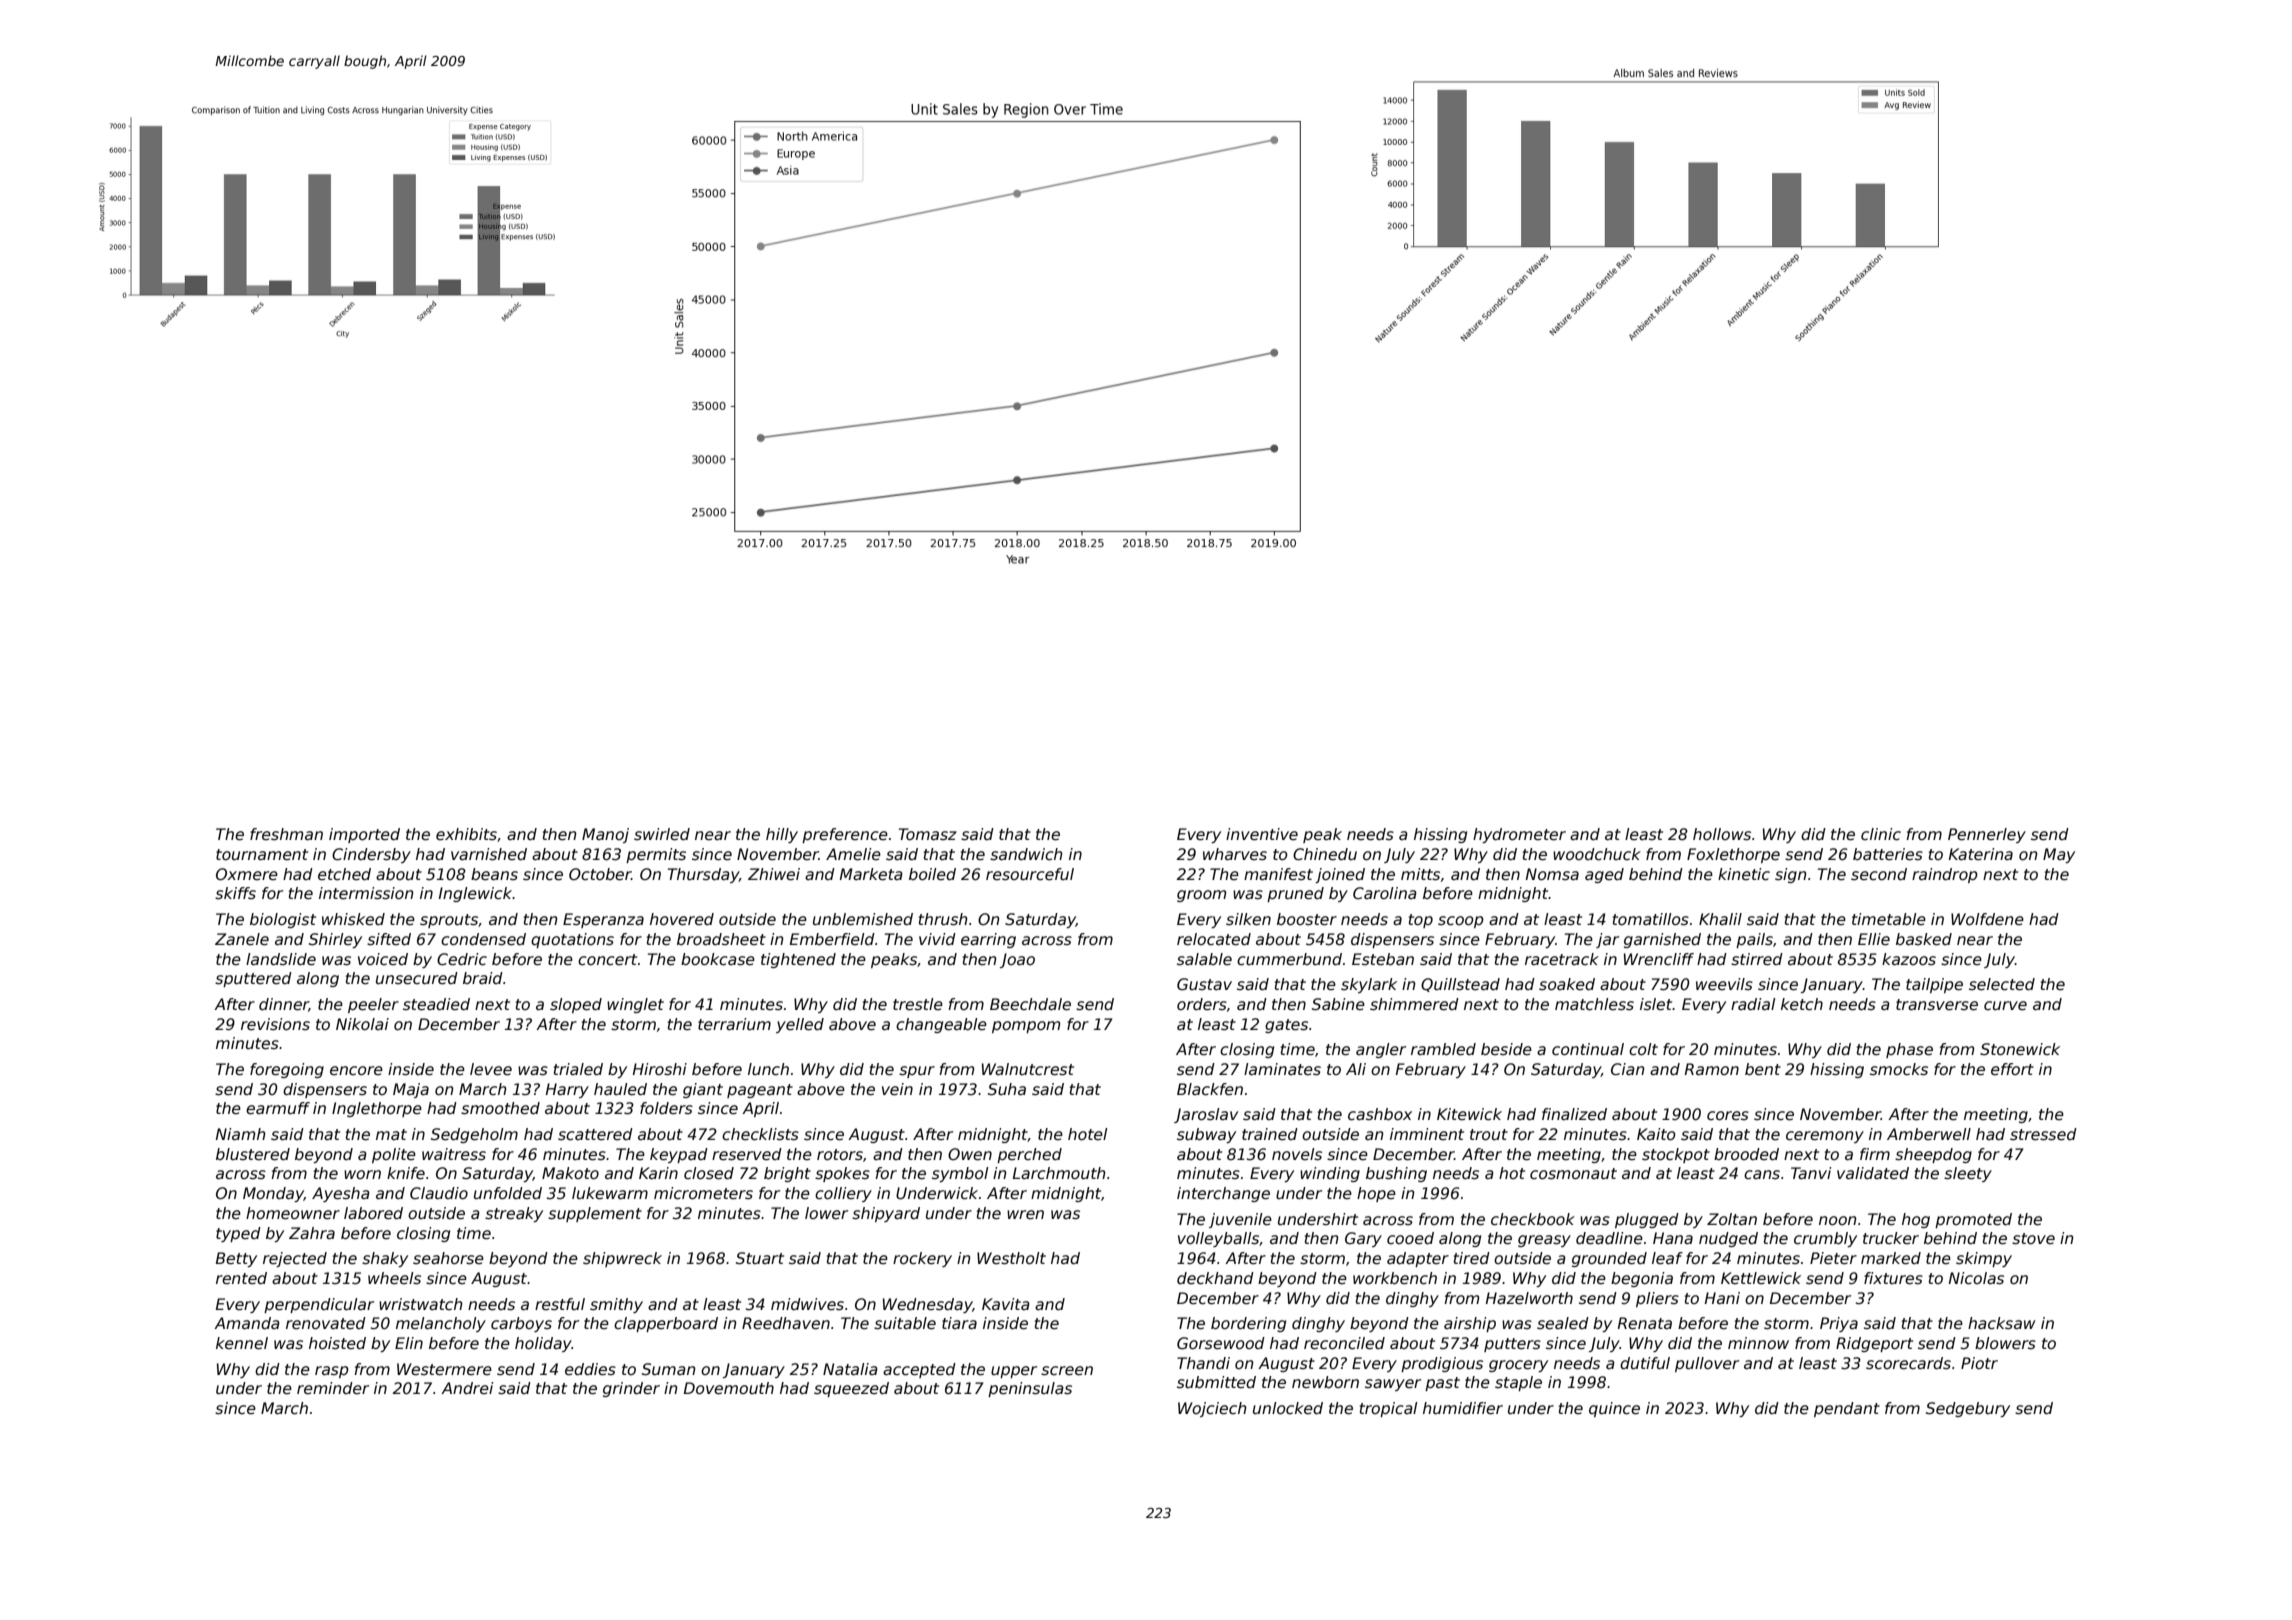 The height and width of the screenshot is (1620, 2292). What do you see at coordinates (1262, 834) in the screenshot?
I see `inventive` at bounding box center [1262, 834].
